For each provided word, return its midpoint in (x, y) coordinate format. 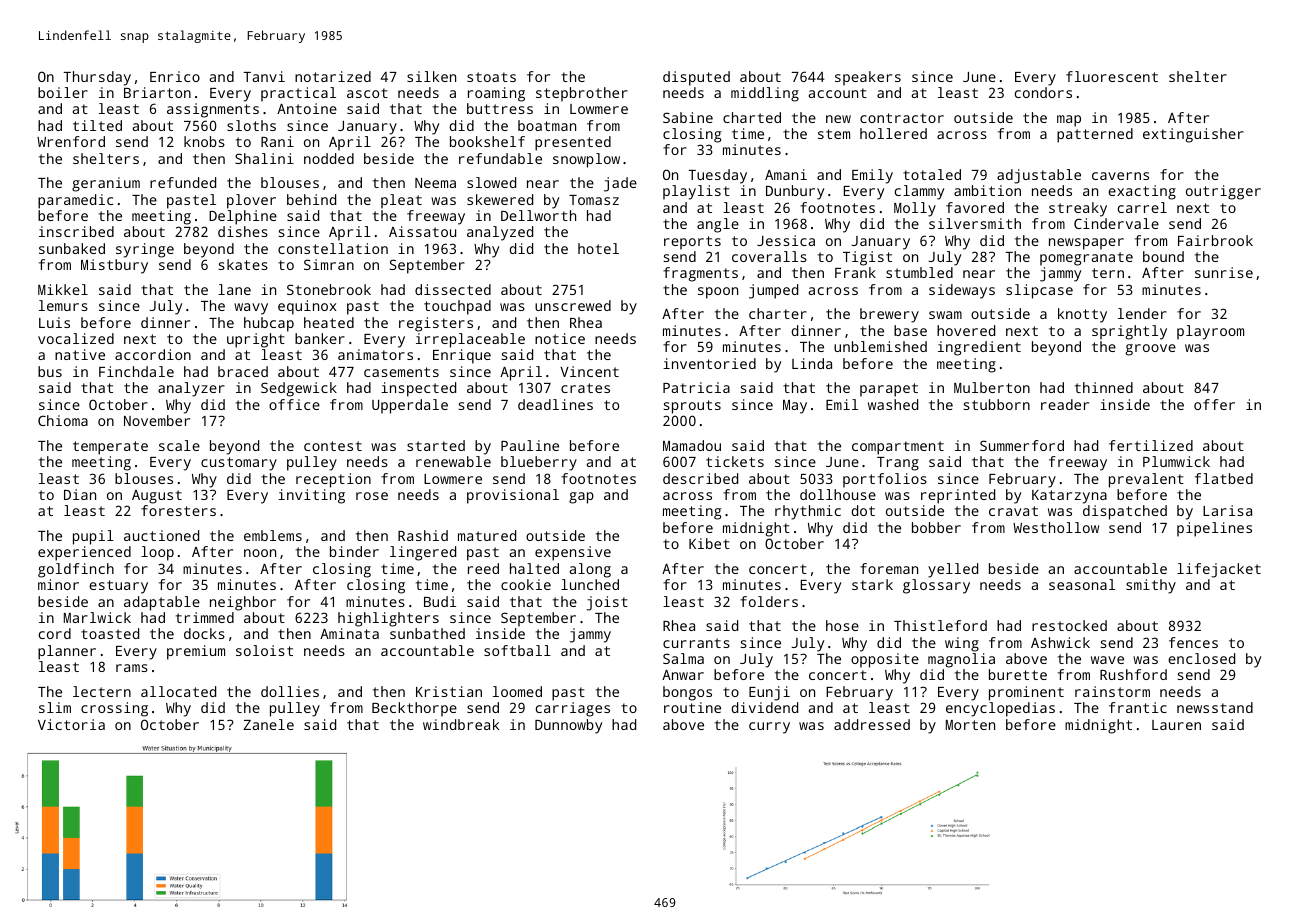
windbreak (461, 724)
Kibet (709, 543)
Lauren (1176, 725)
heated (329, 322)
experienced (84, 553)
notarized (333, 76)
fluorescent (1112, 76)
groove (1151, 350)
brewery (889, 315)
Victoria (71, 724)
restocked (1069, 625)
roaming (496, 94)
